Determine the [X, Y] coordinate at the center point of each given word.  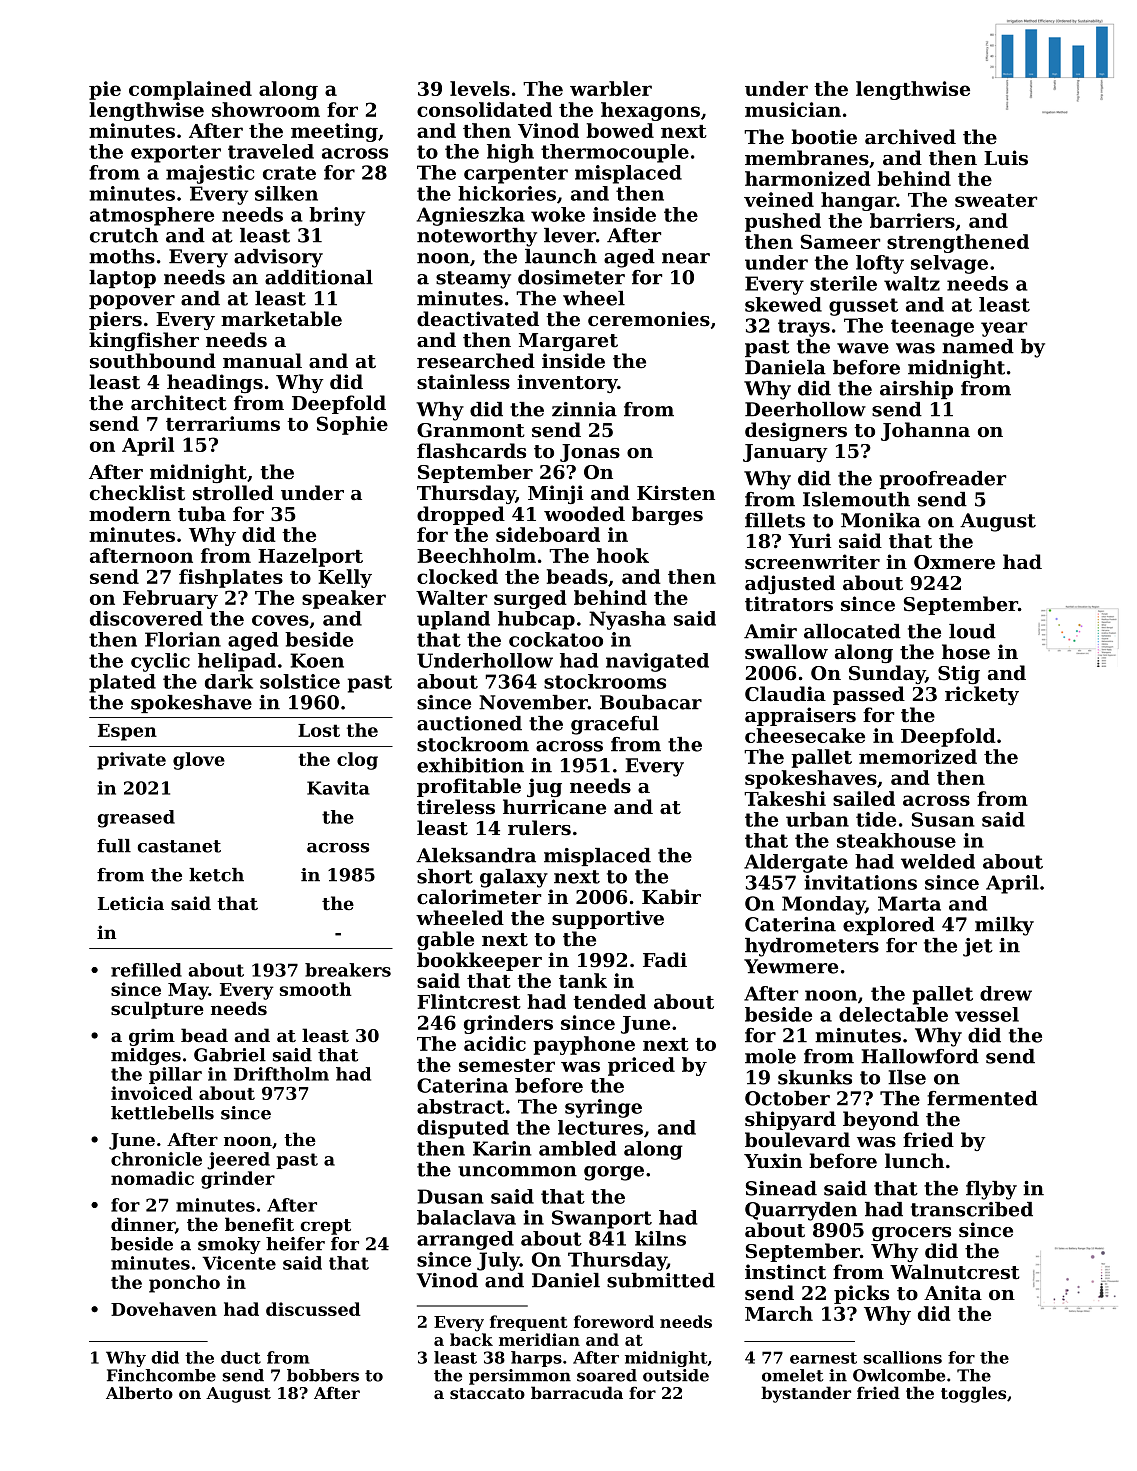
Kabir [671, 897]
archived [910, 137]
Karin [502, 1148]
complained [190, 90]
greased [136, 819]
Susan [943, 819]
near [686, 258]
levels [480, 88]
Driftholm [281, 1074]
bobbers [323, 1375]
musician [793, 109]
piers [115, 320]
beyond [881, 1120]
